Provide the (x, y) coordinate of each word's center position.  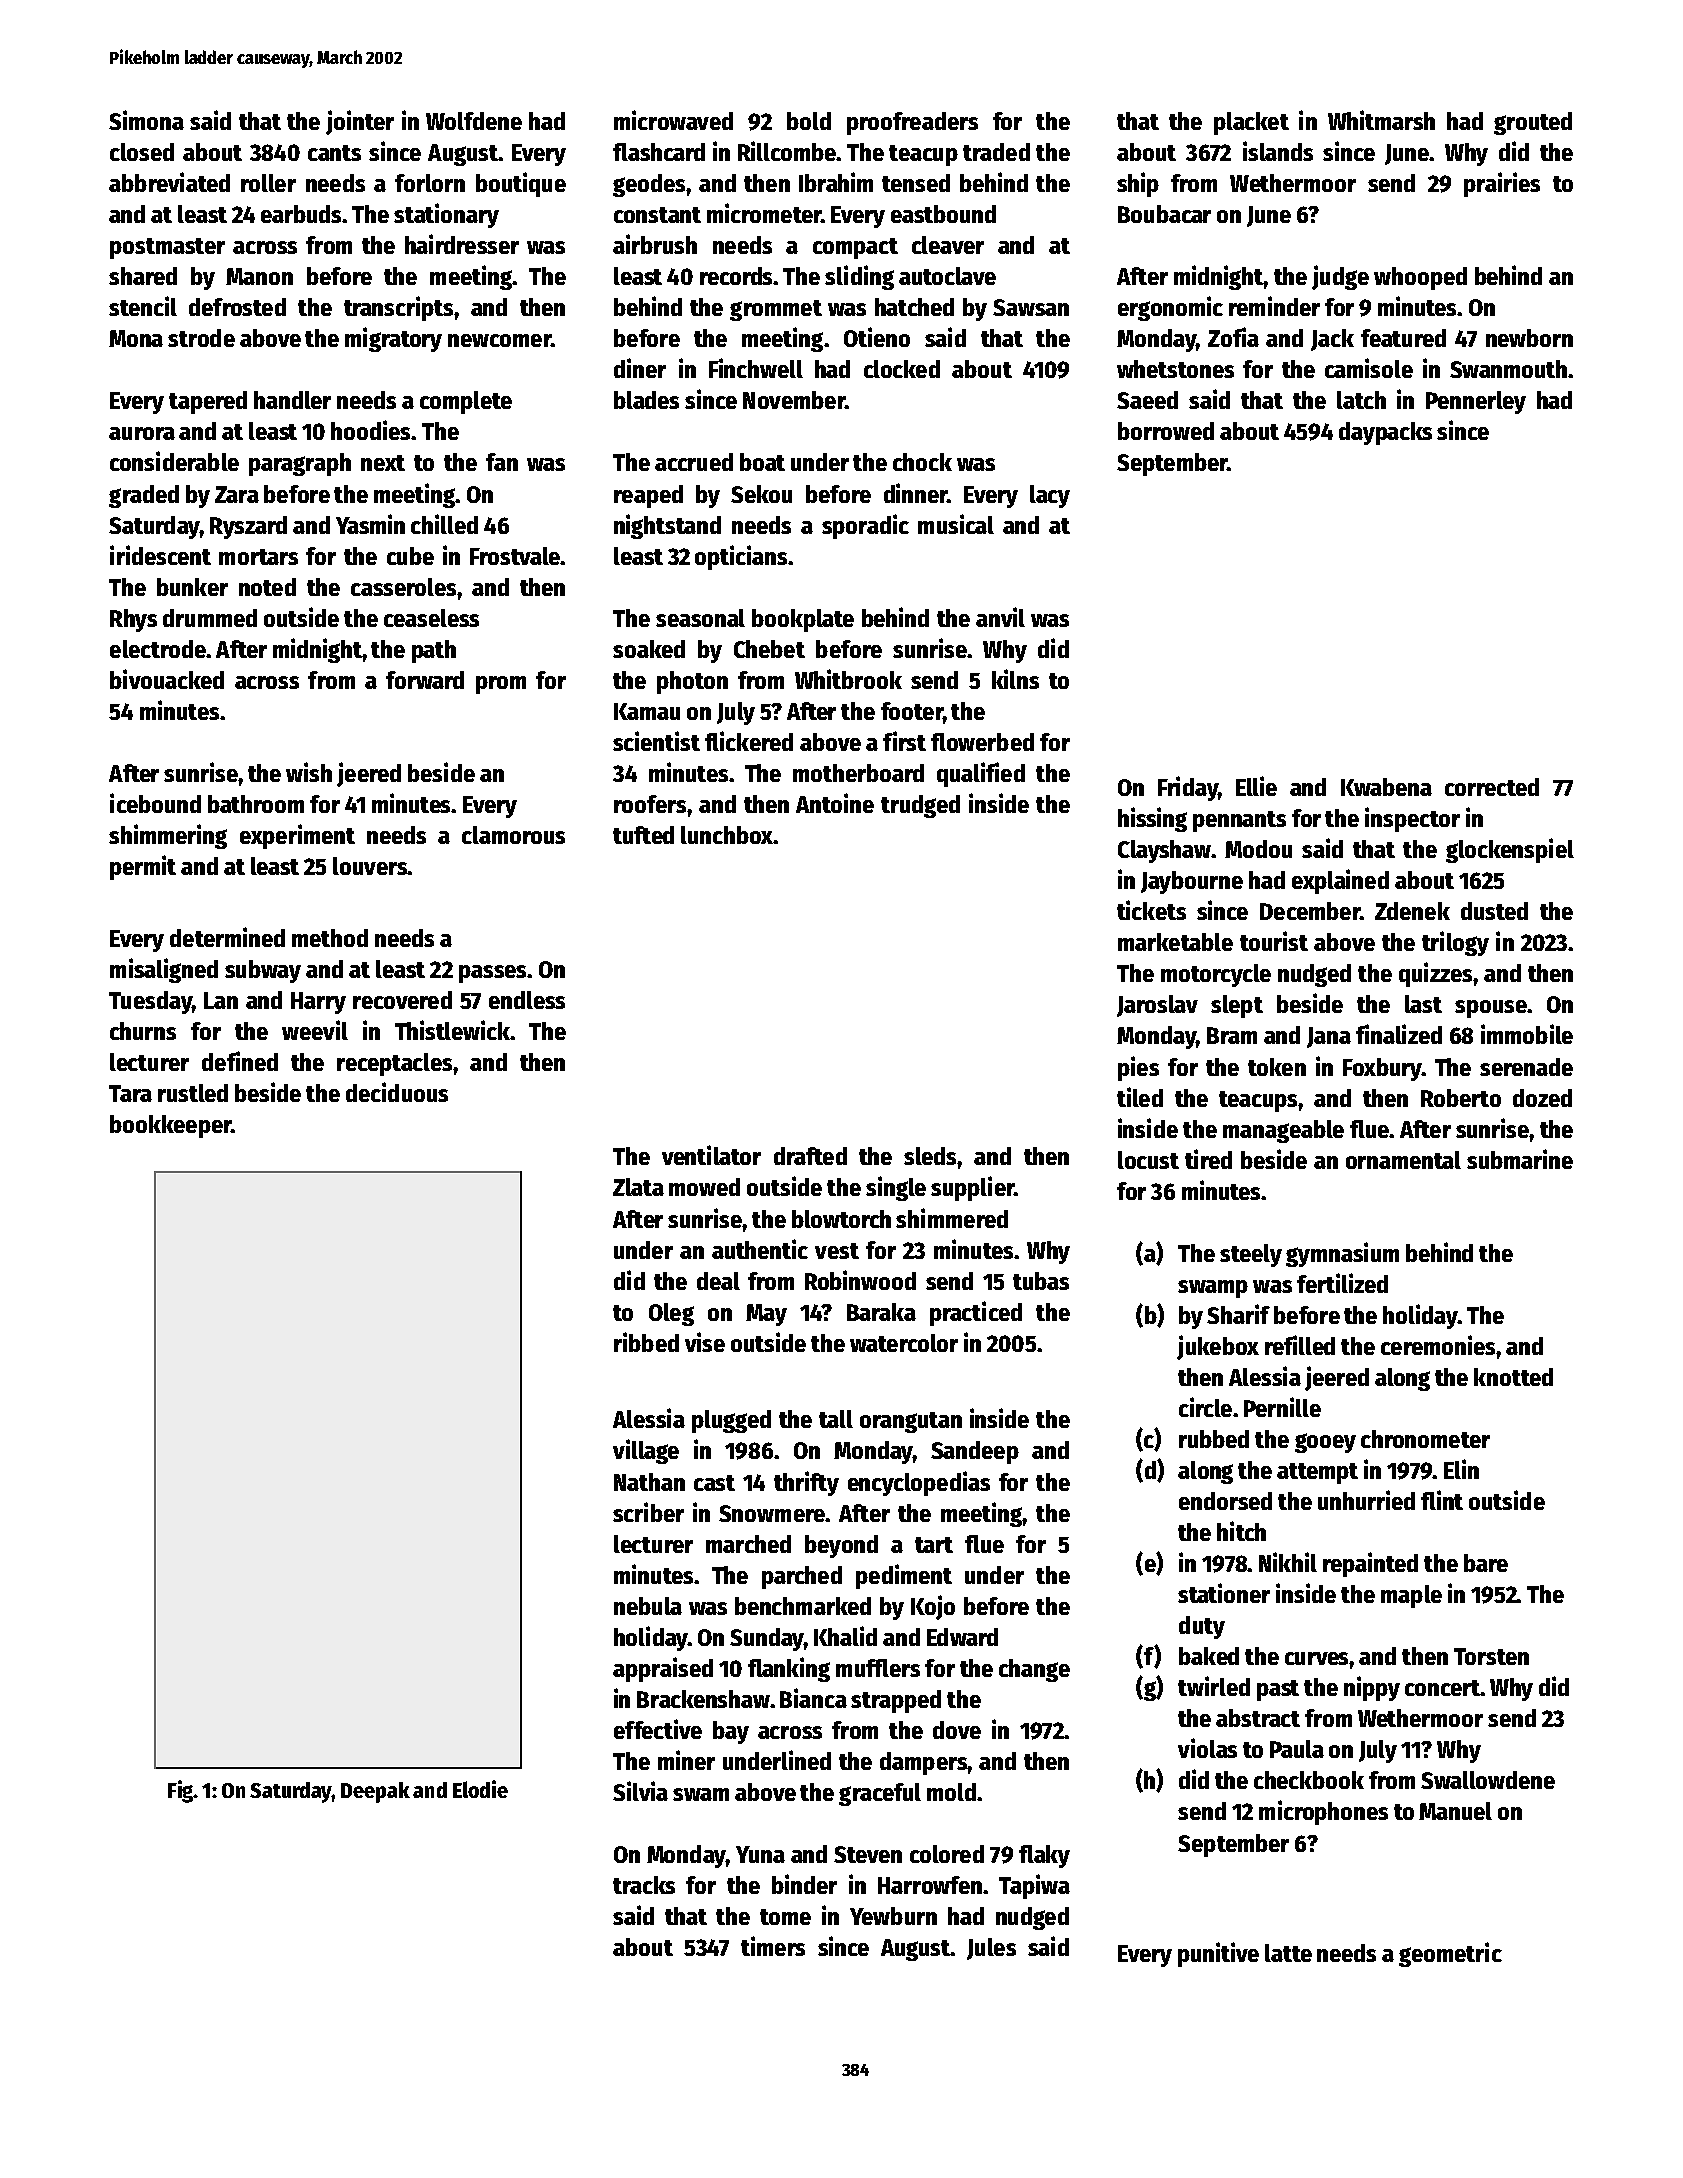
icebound (155, 803)
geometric (1450, 1954)
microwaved (673, 120)
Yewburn (893, 1916)
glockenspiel (1510, 850)
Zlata (638, 1187)
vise (705, 1342)
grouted (1533, 123)
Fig (180, 1791)
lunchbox (727, 835)
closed (142, 152)
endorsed (1225, 1501)
